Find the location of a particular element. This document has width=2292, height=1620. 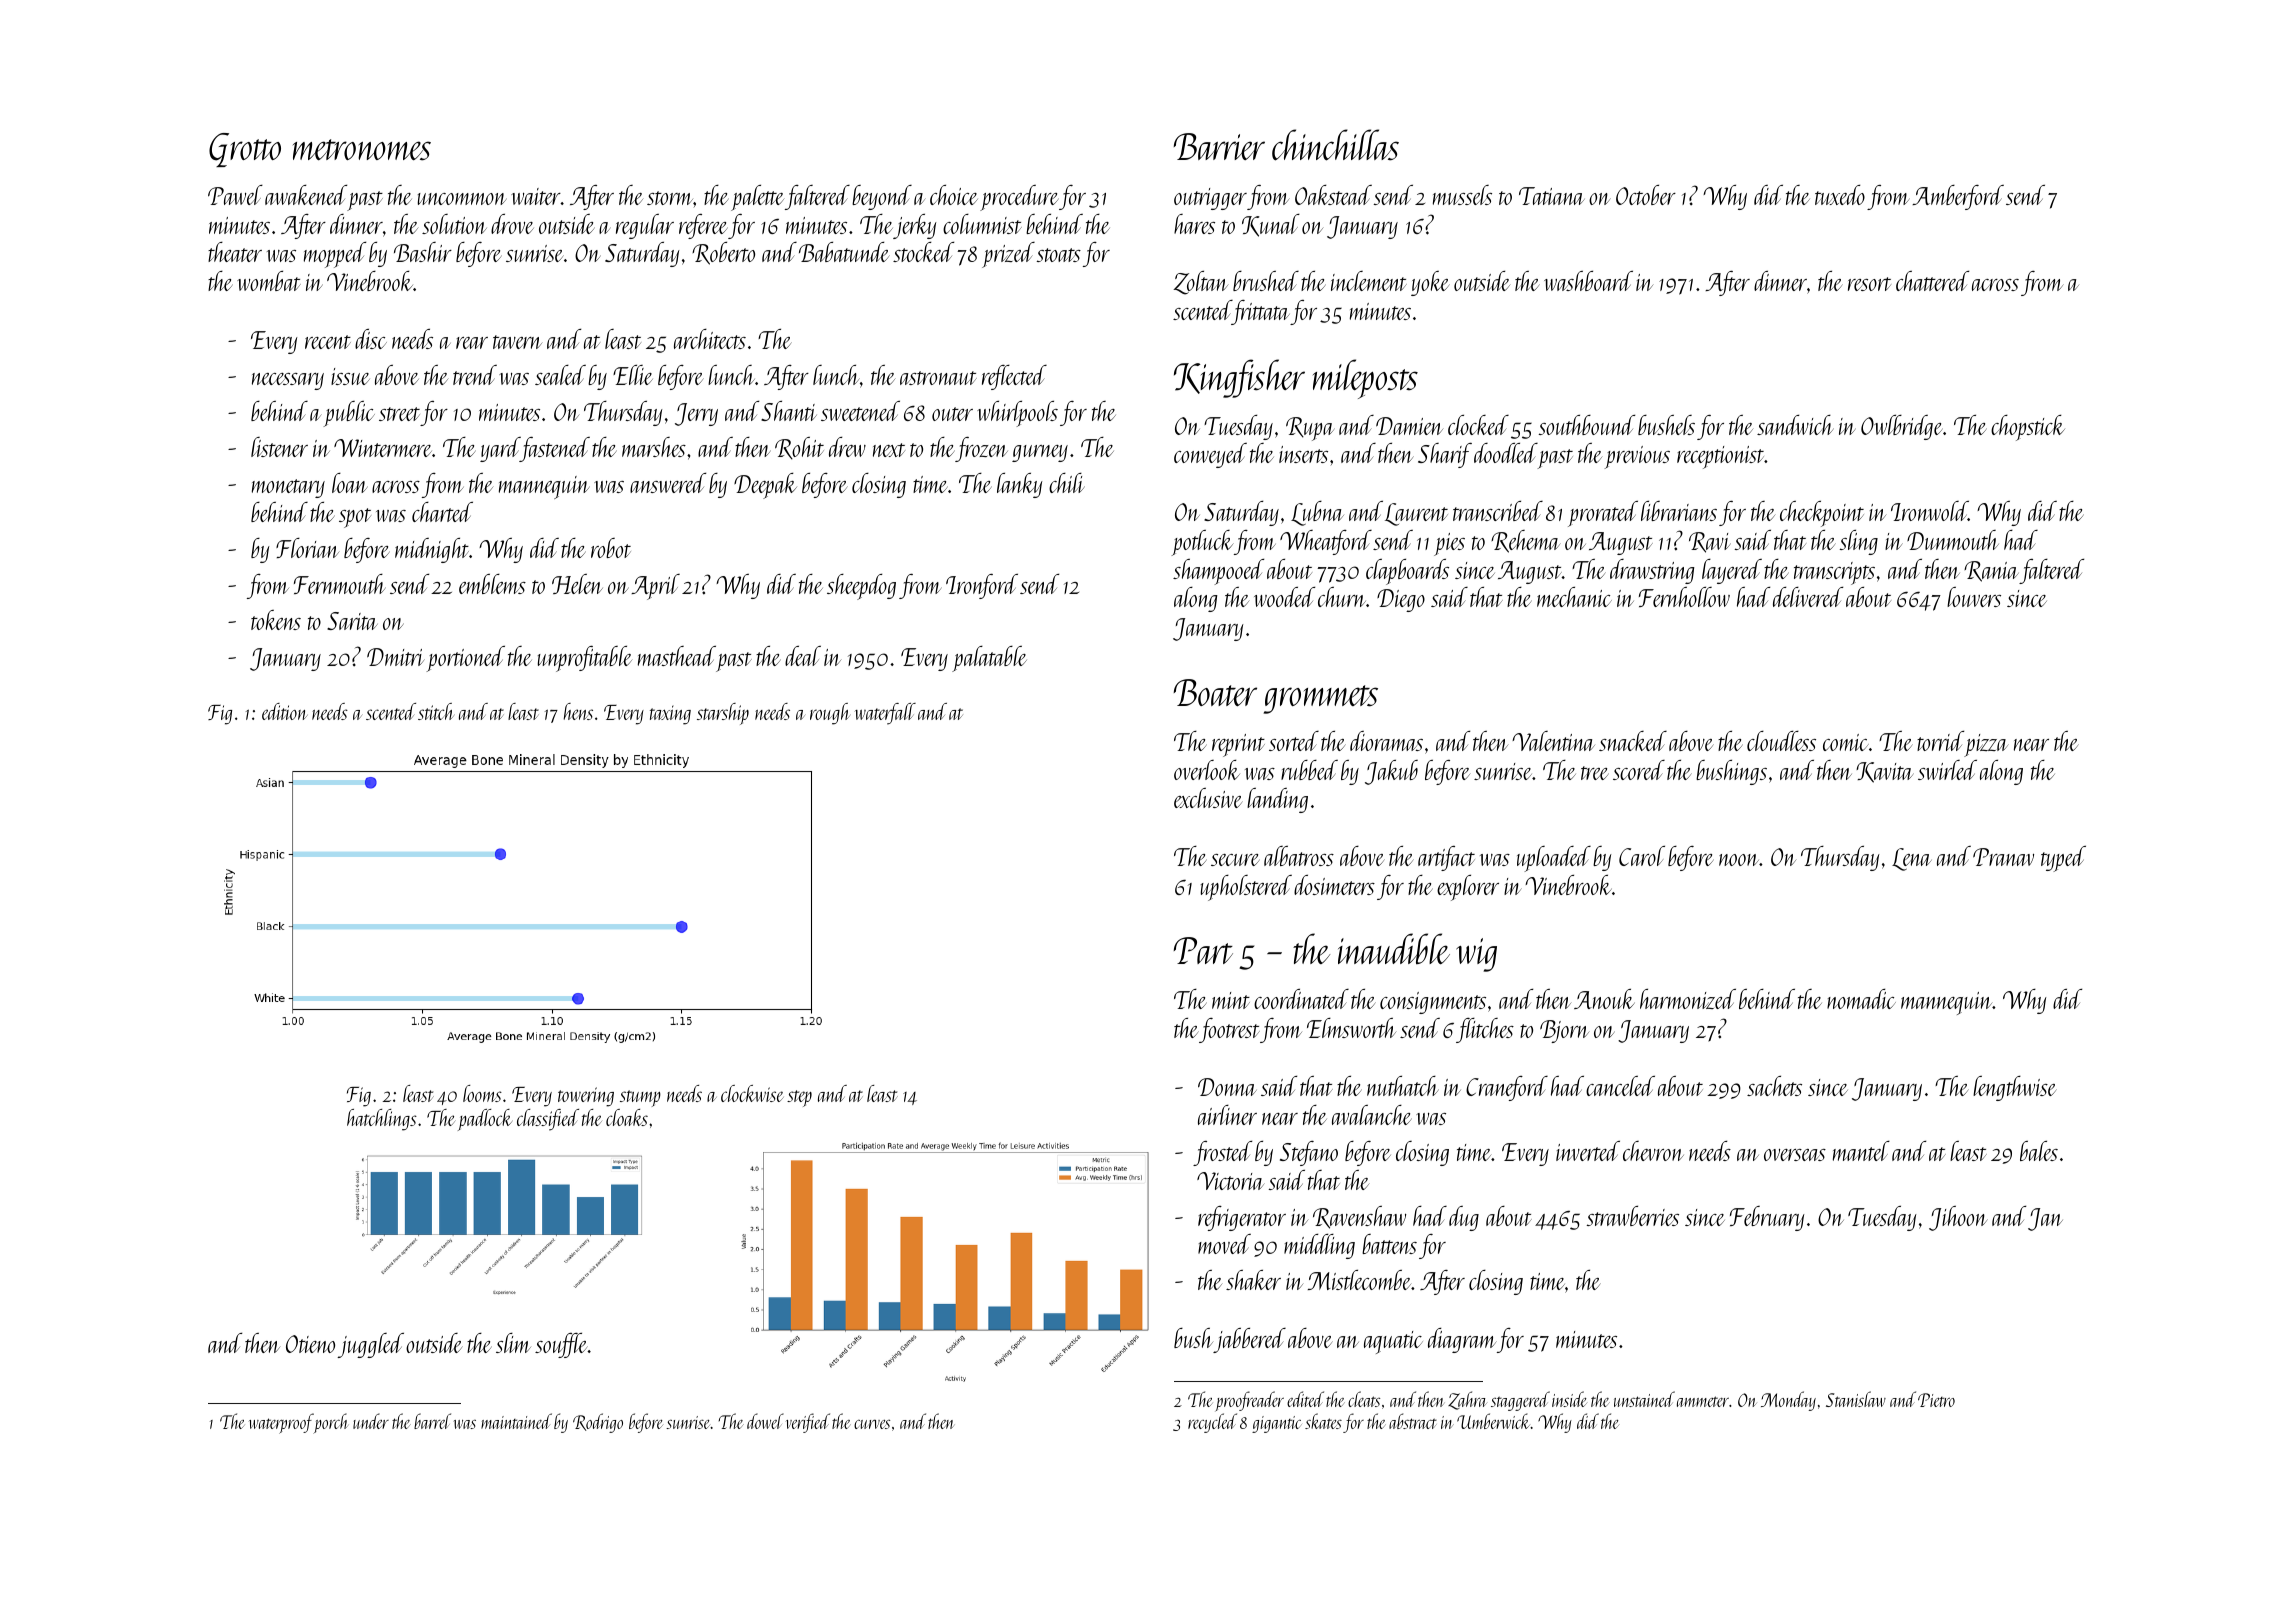

Boater is located at coordinates (1215, 692).
